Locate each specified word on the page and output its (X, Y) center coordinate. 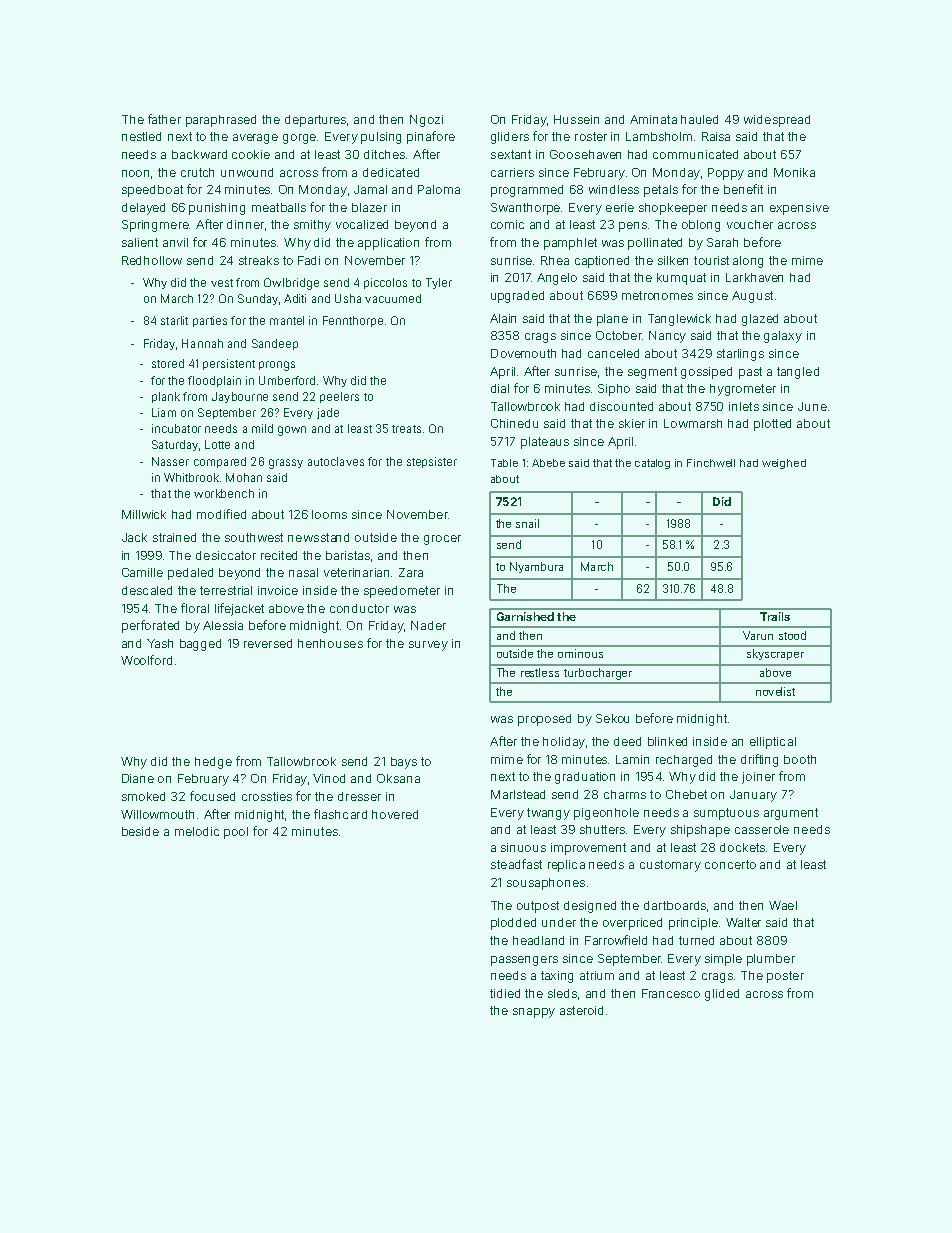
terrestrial (226, 590)
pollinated (655, 244)
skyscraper (775, 654)
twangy (548, 814)
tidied (505, 993)
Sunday (258, 299)
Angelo (557, 279)
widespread (777, 121)
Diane (138, 778)
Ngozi (426, 121)
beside (140, 831)
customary (670, 866)
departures (315, 121)
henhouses (330, 643)
